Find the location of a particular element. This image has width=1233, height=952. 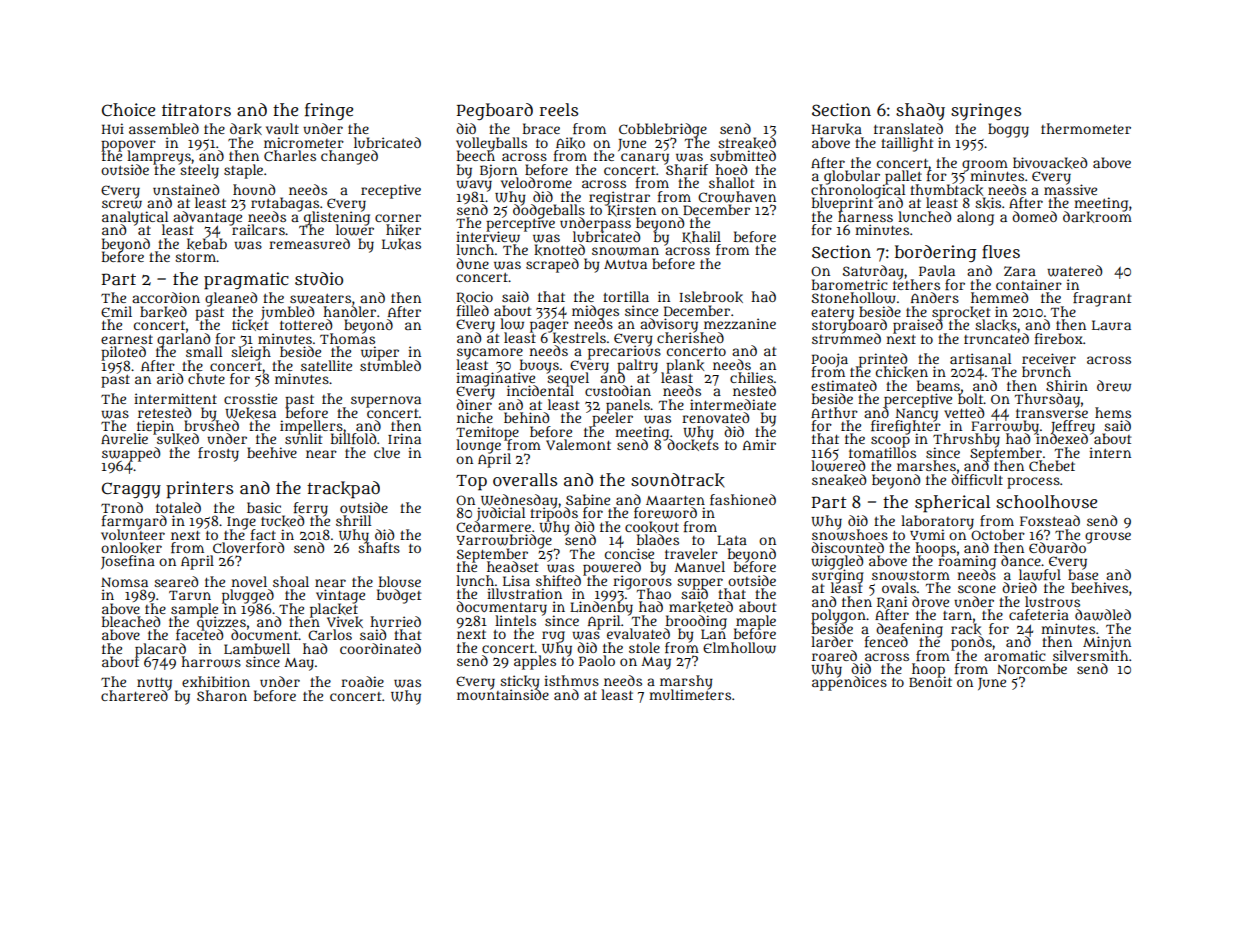

earnest is located at coordinates (127, 339).
